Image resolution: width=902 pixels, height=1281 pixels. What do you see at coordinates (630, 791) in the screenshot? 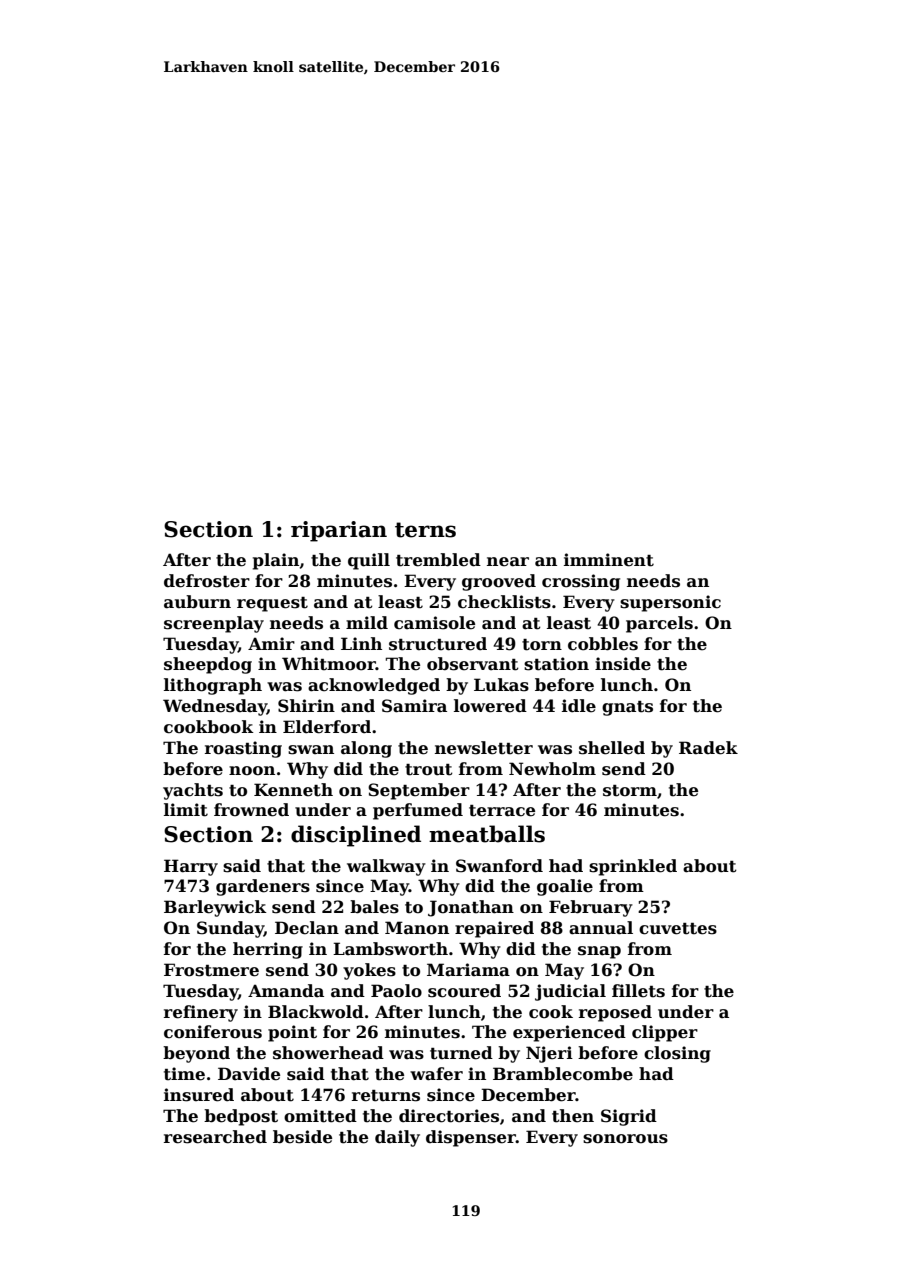
I see `storm` at bounding box center [630, 791].
